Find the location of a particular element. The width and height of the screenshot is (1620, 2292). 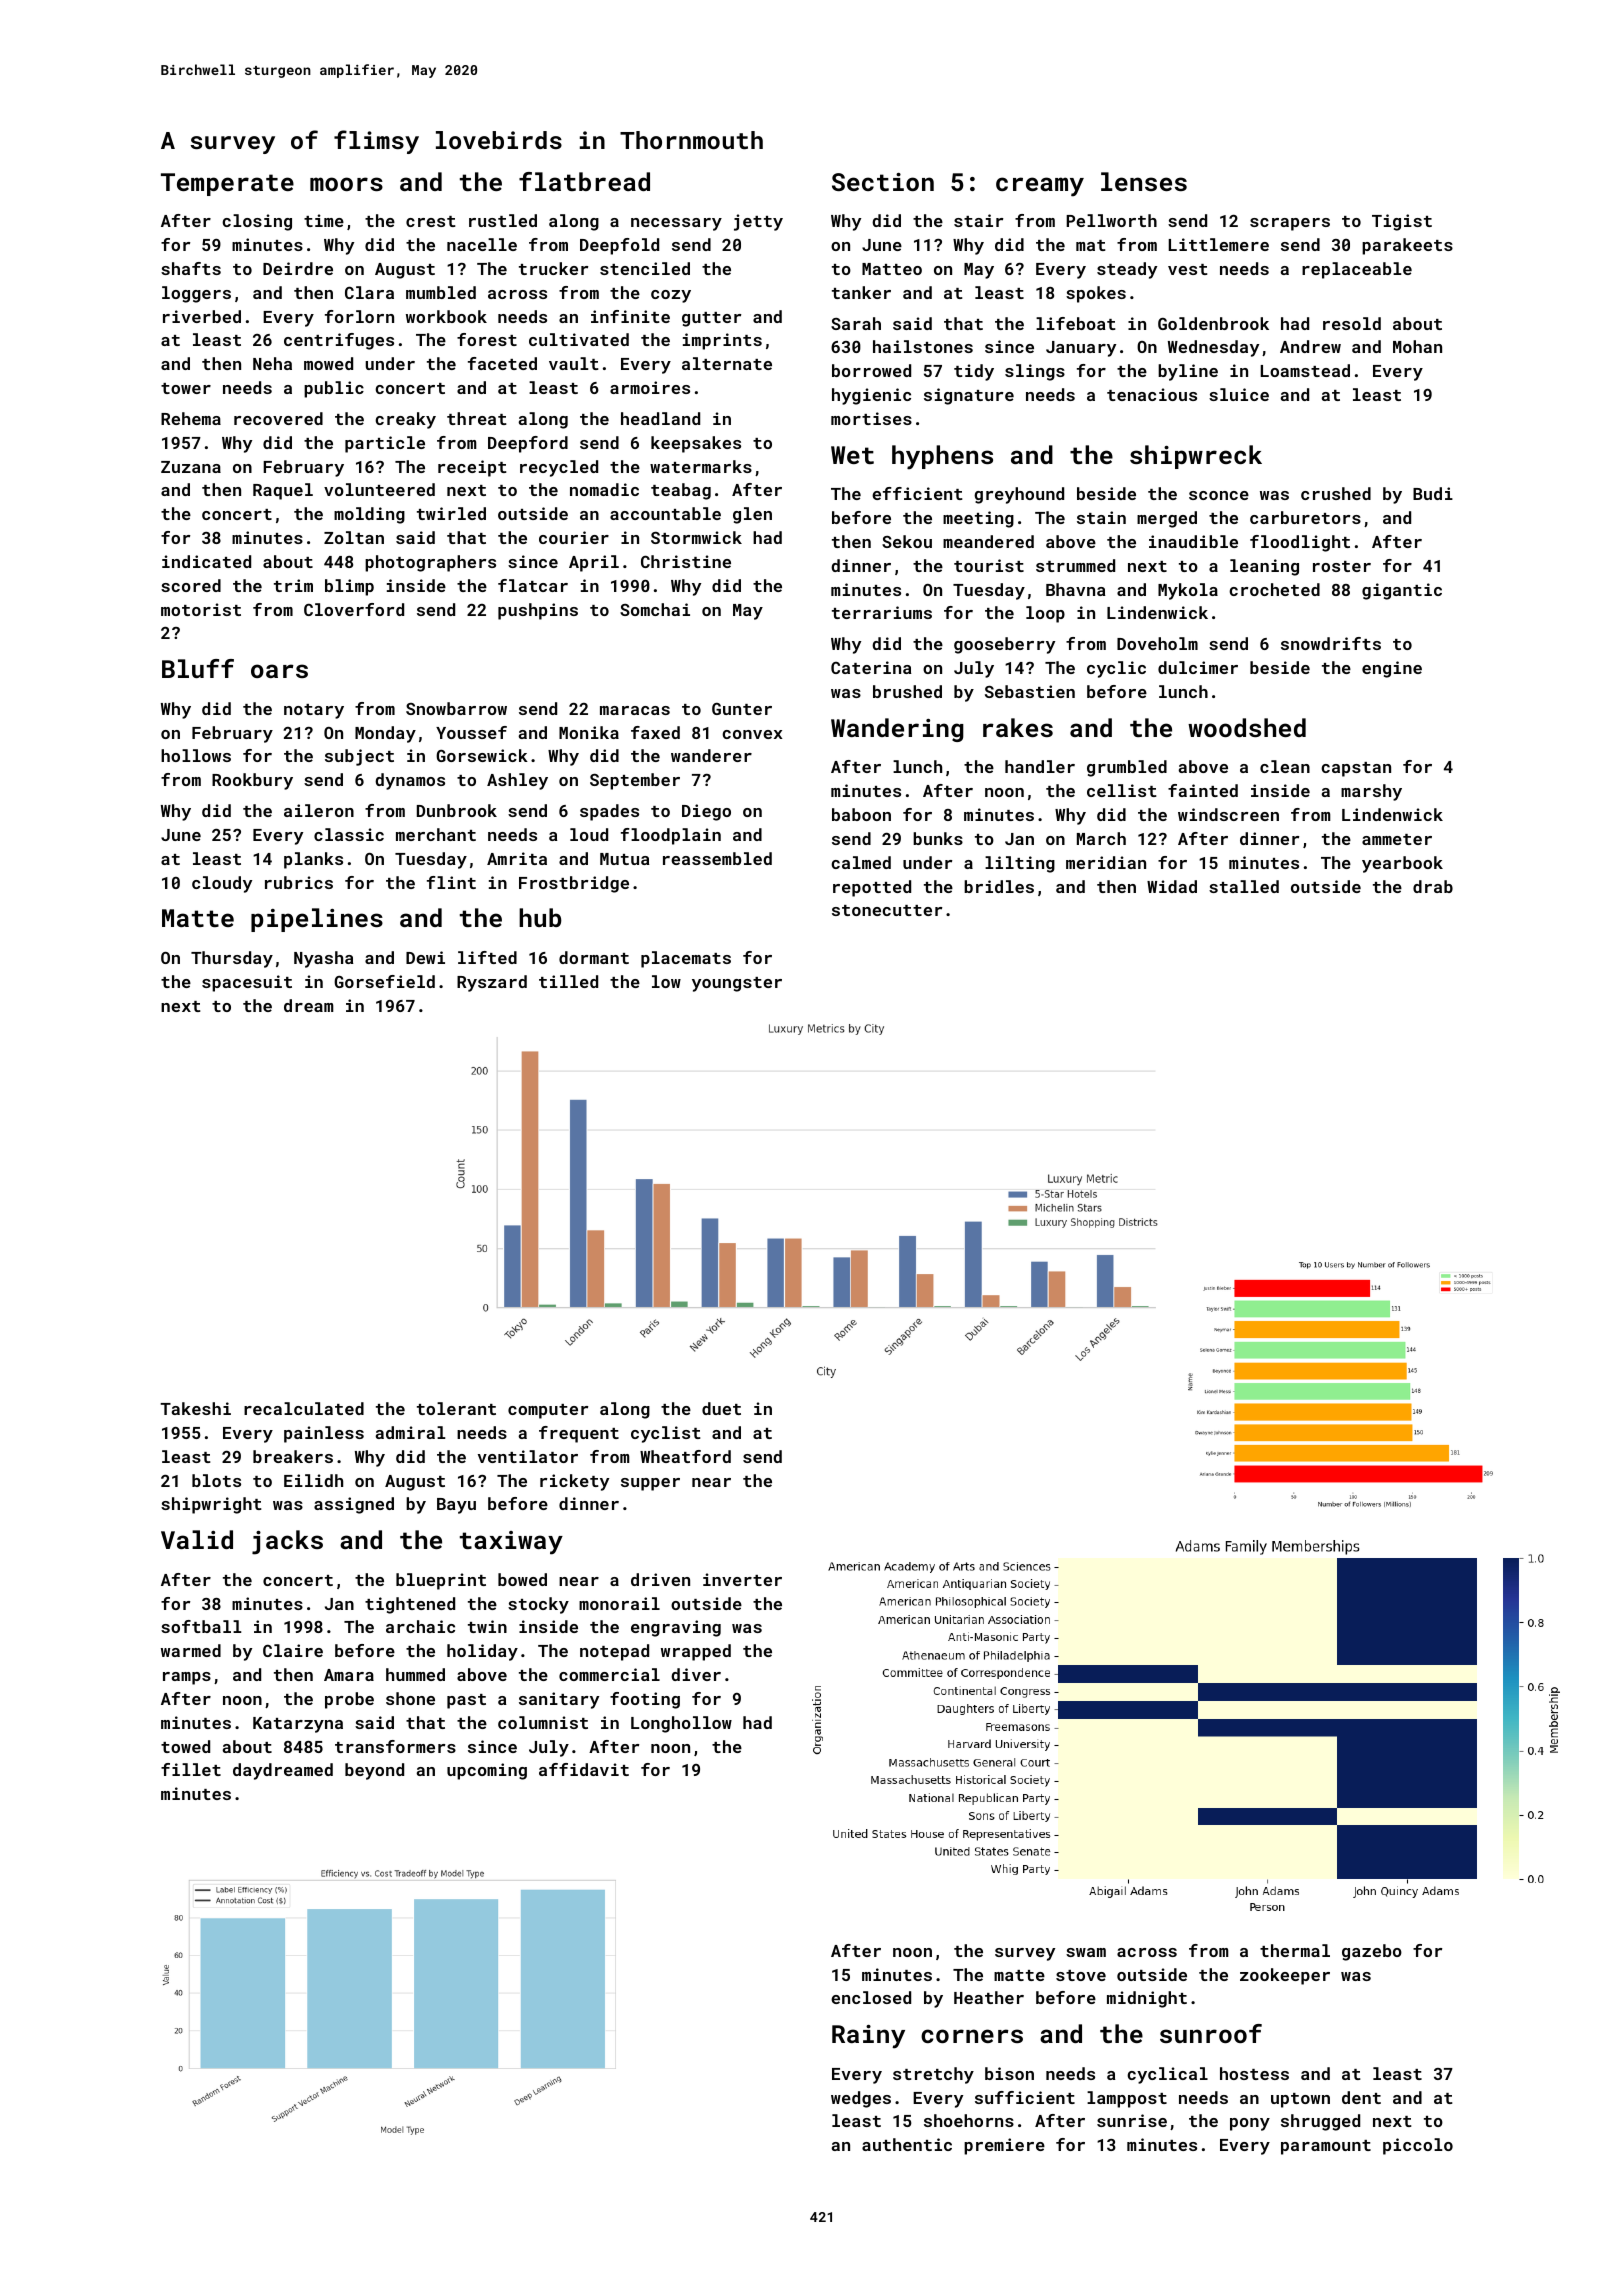

drab is located at coordinates (1433, 886).
